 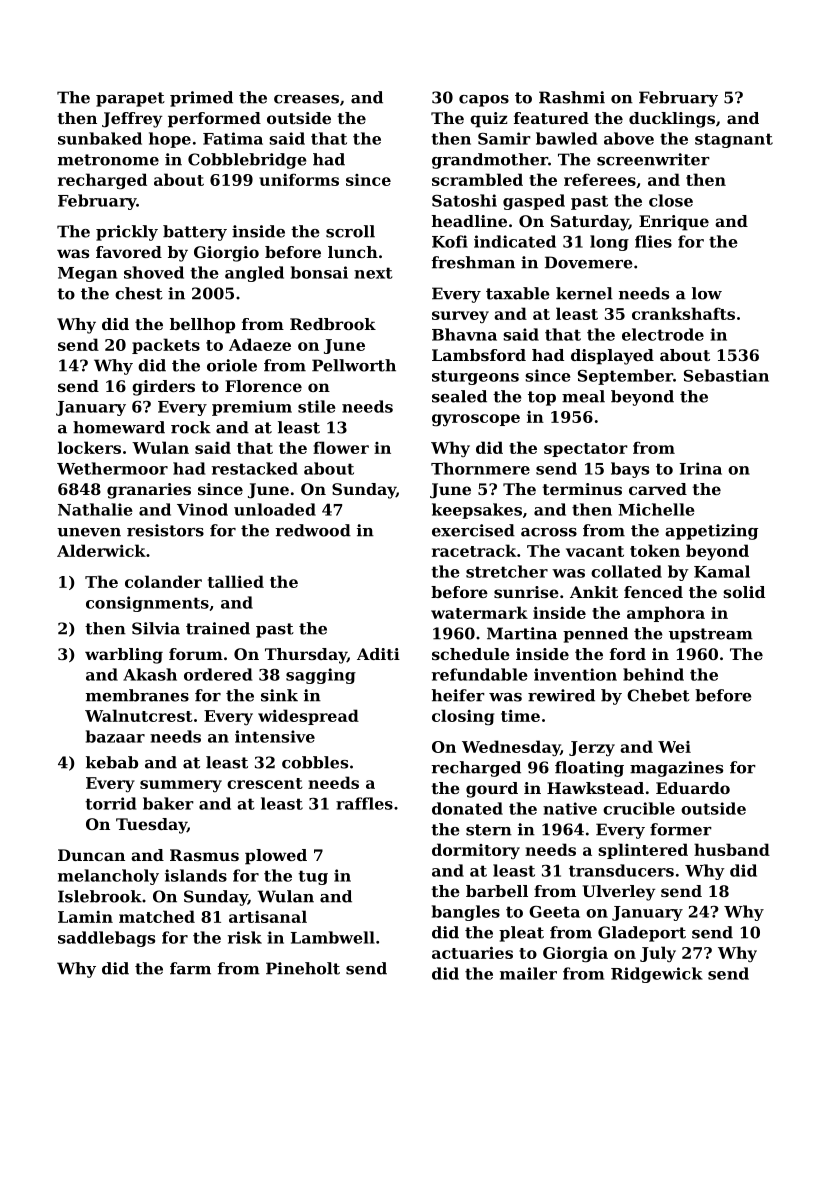 I want to click on farm, so click(x=190, y=968).
